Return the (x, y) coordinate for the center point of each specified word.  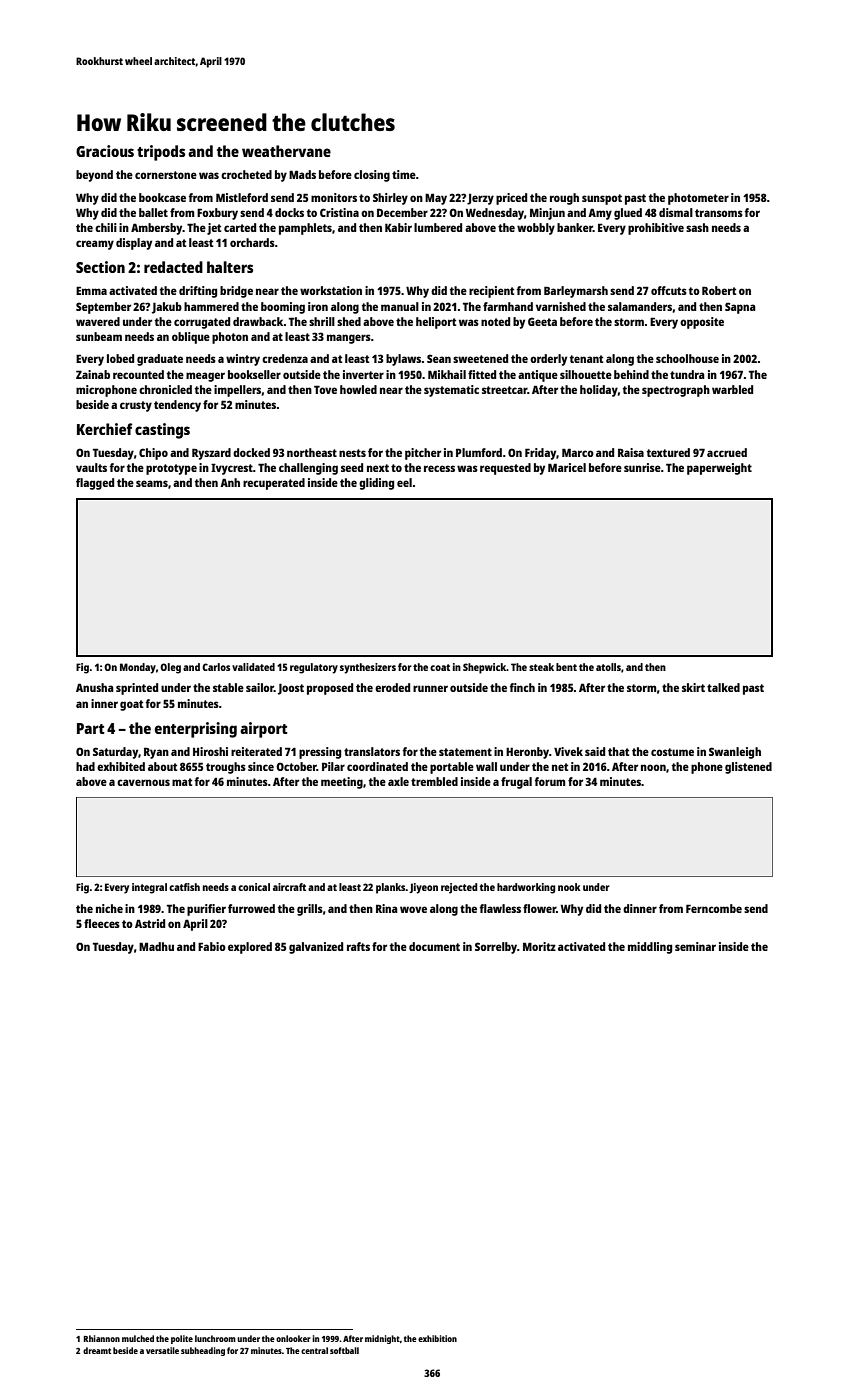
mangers (349, 339)
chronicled (165, 389)
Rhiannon (102, 1338)
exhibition (437, 1338)
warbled (732, 389)
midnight (382, 1339)
